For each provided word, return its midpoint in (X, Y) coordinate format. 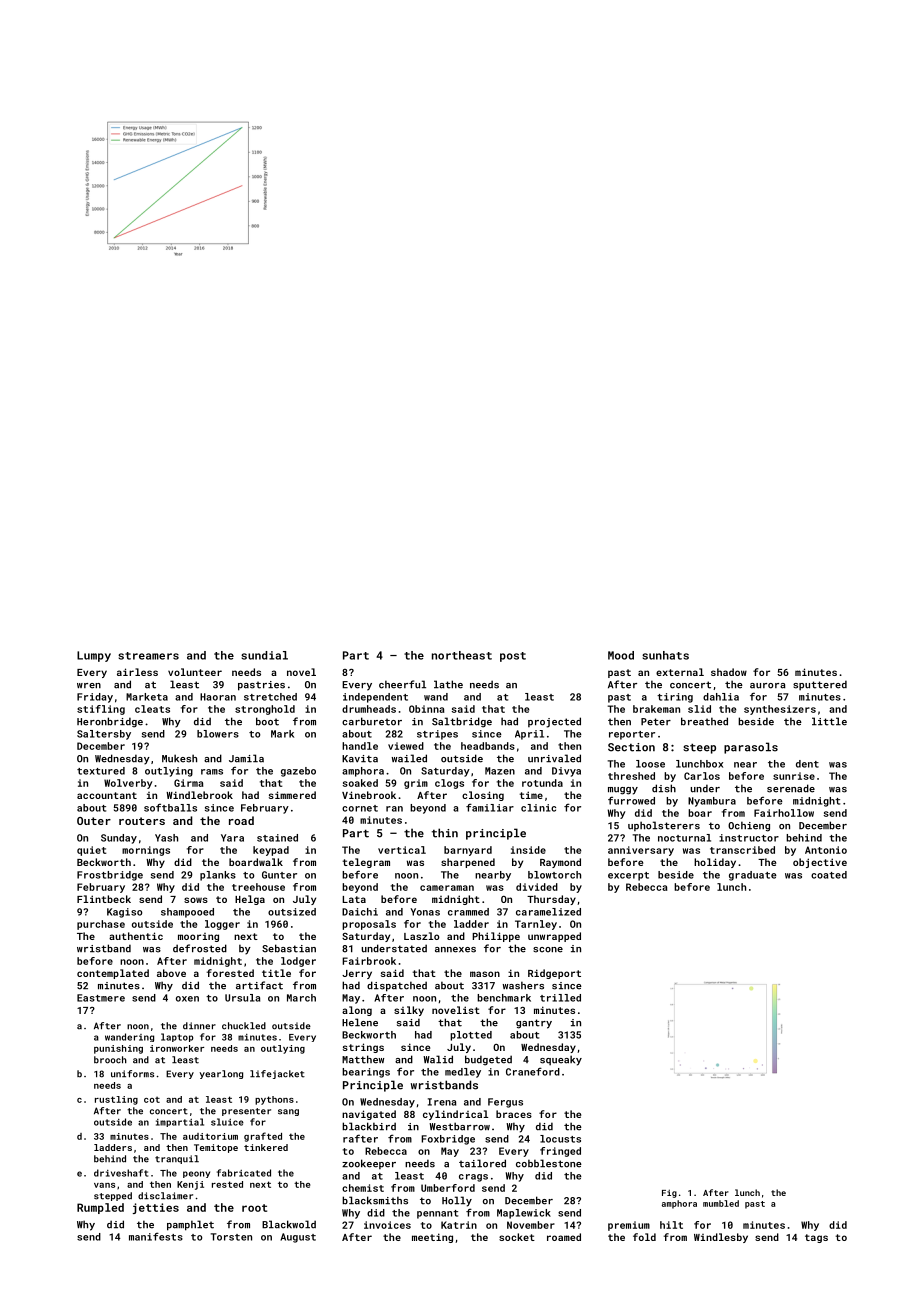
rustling (116, 1100)
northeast (462, 655)
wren (89, 686)
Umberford (448, 1188)
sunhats (665, 655)
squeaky (561, 1060)
